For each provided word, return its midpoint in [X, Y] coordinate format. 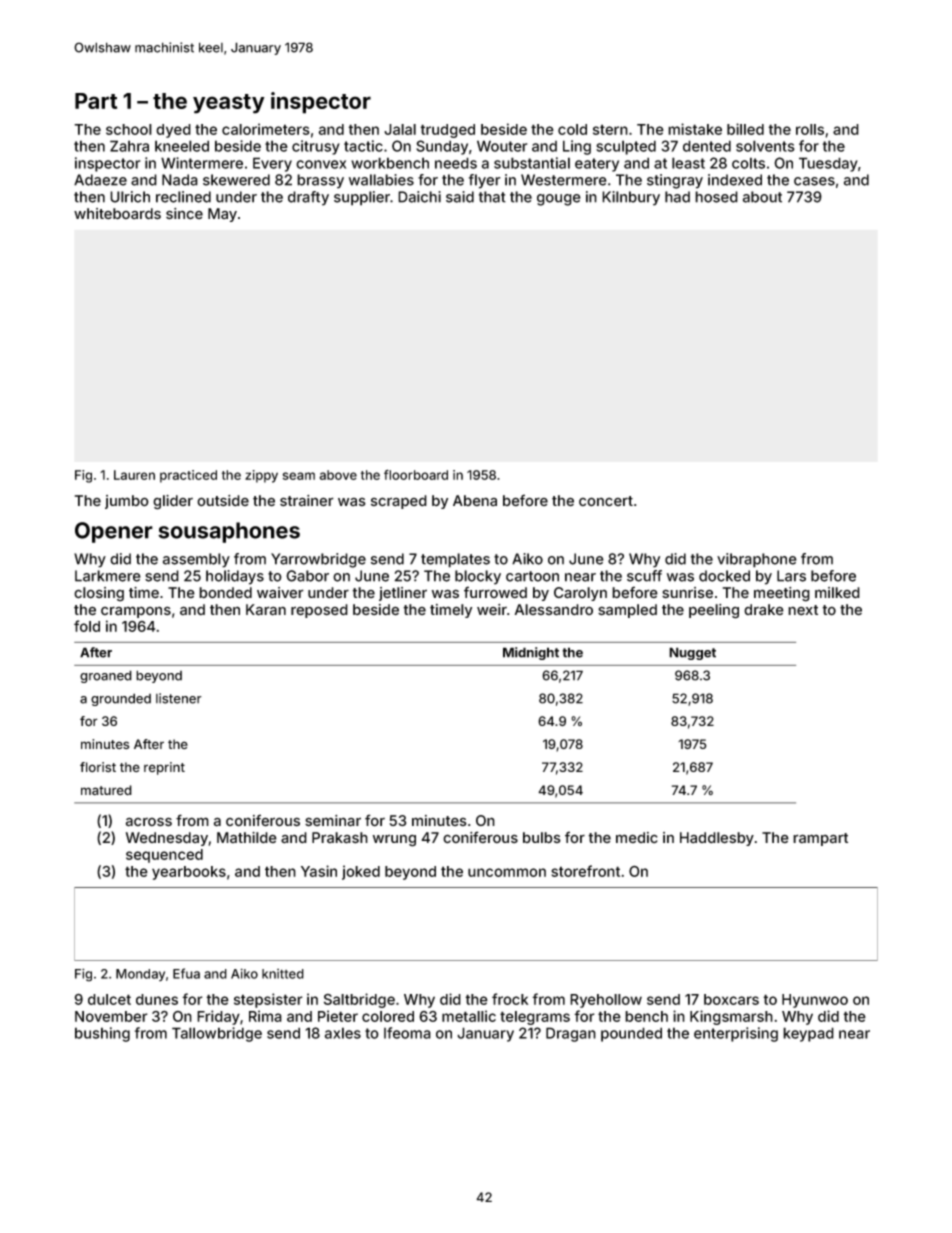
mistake [695, 129]
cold [572, 129]
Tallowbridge [217, 1034]
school [129, 129]
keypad [808, 1034]
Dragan [571, 1034]
